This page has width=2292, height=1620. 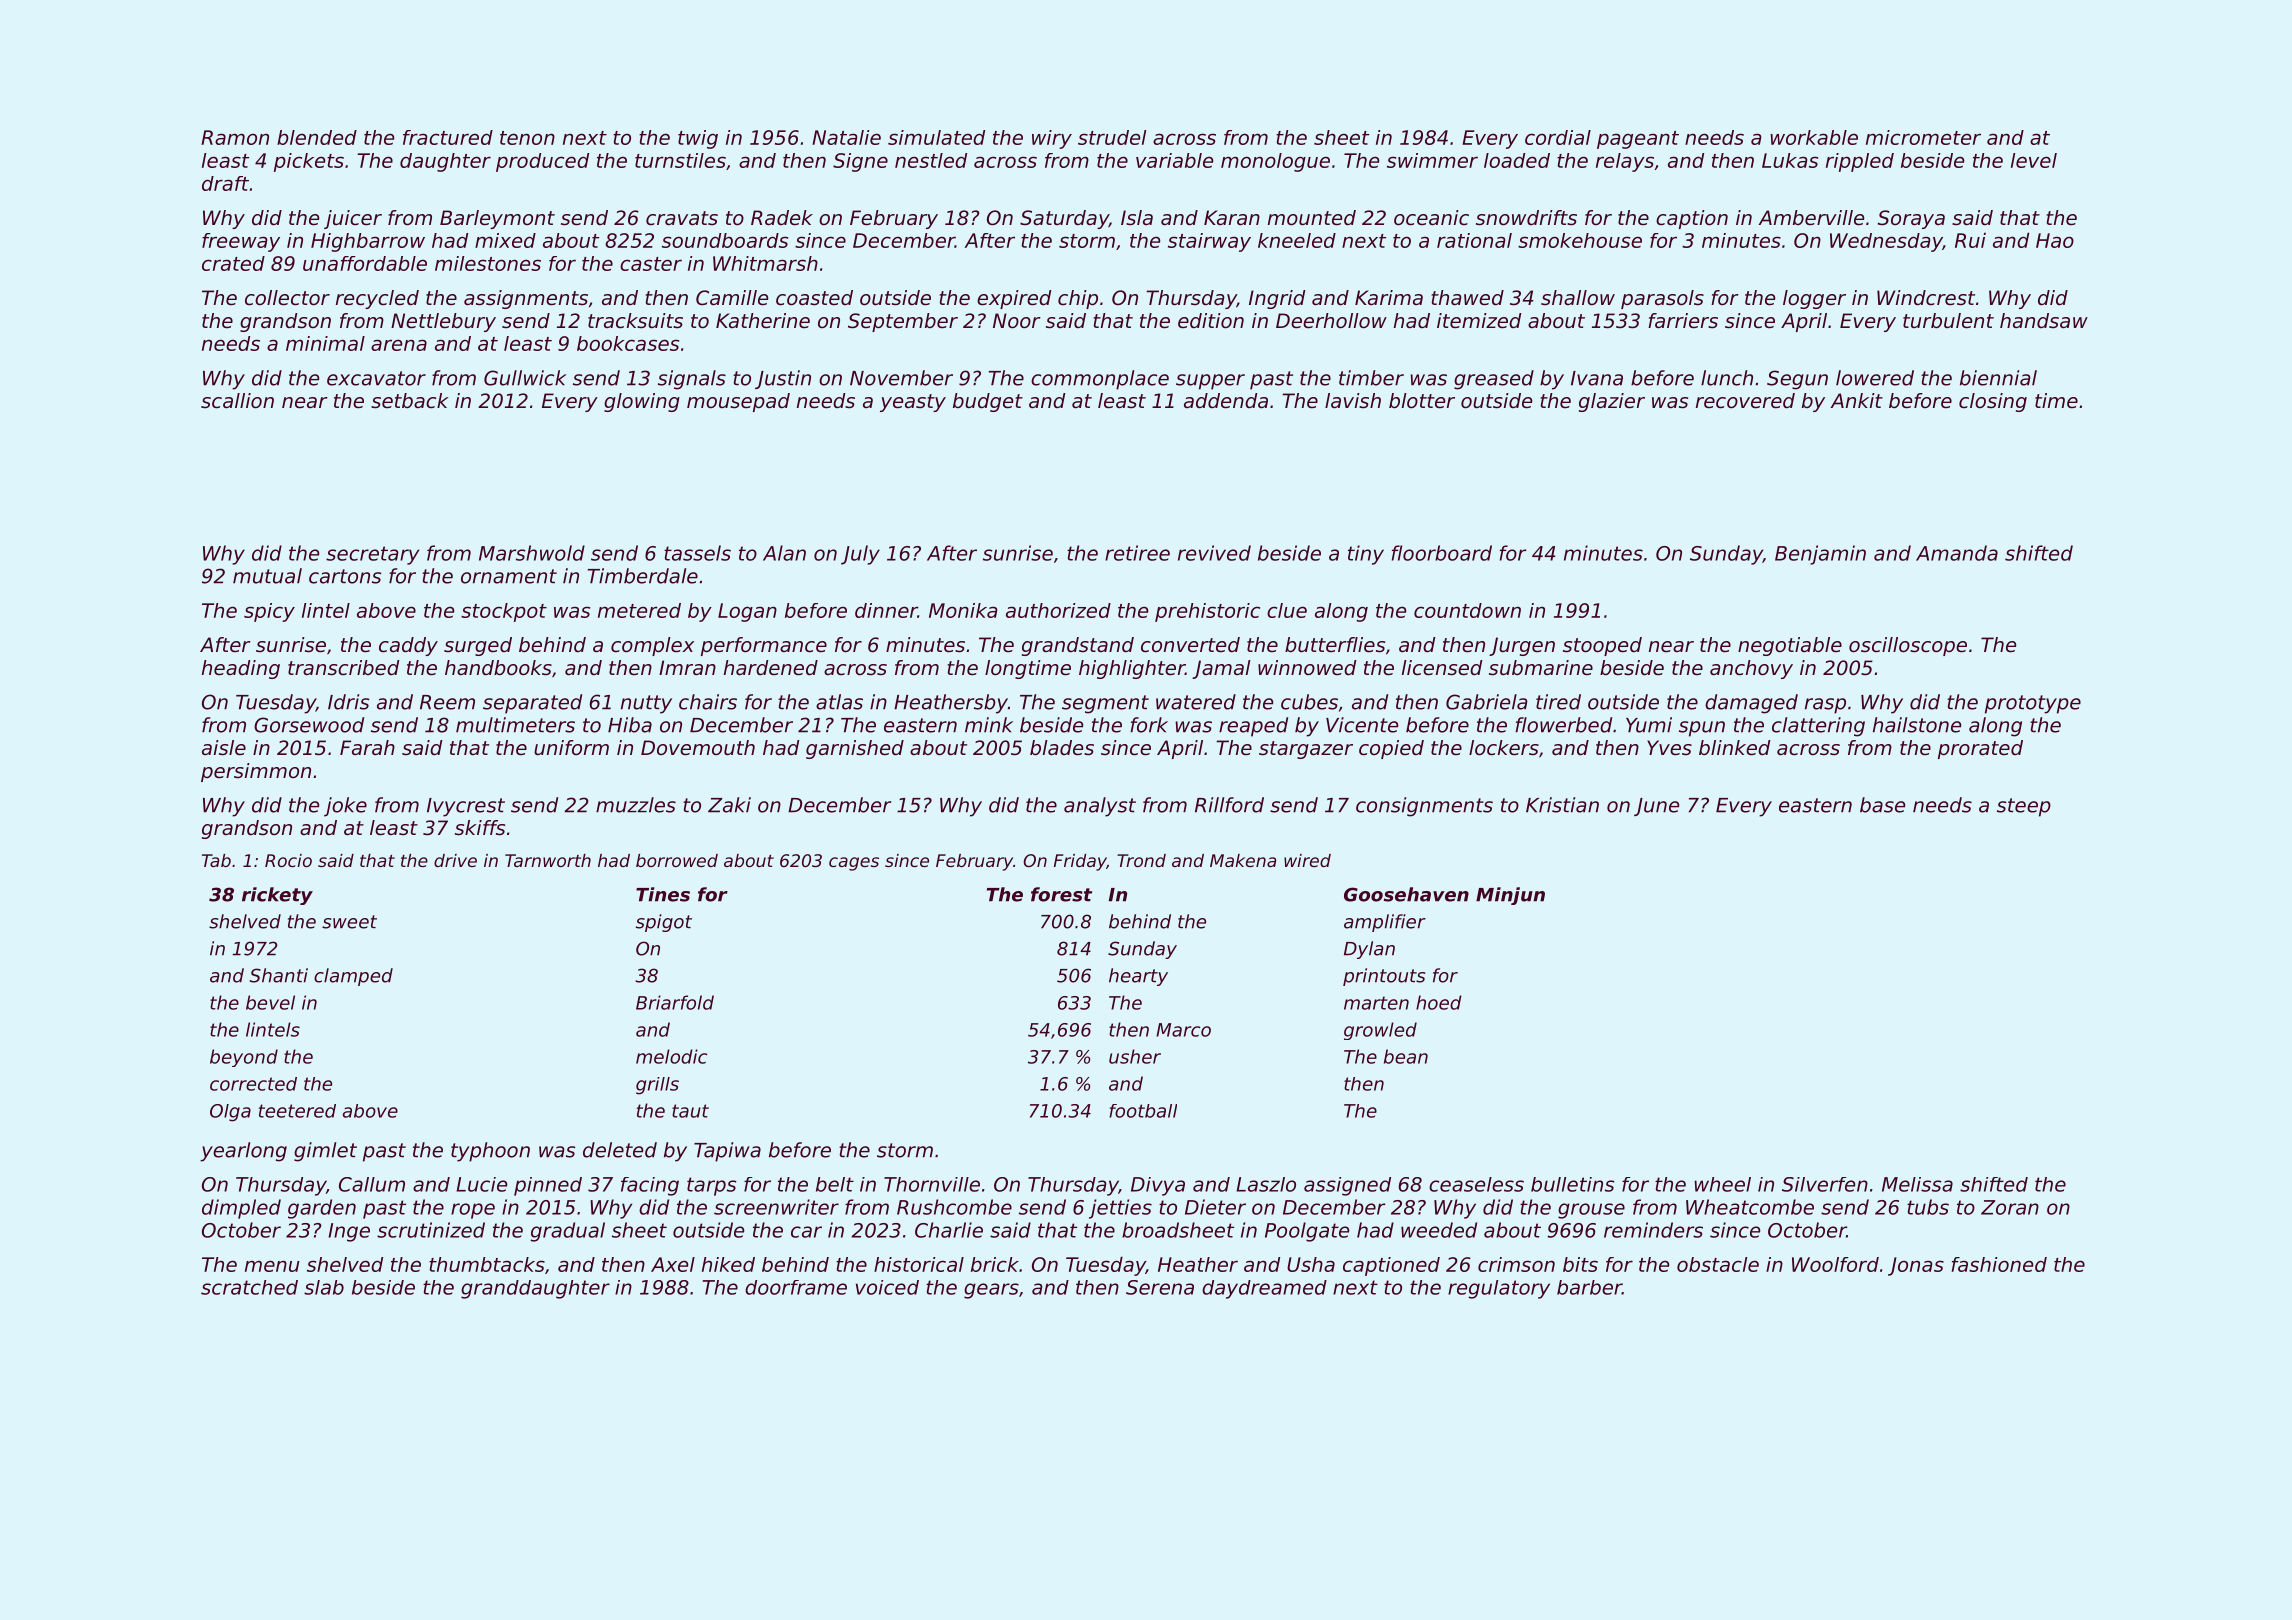 What do you see at coordinates (1745, 401) in the page?
I see `recovered` at bounding box center [1745, 401].
